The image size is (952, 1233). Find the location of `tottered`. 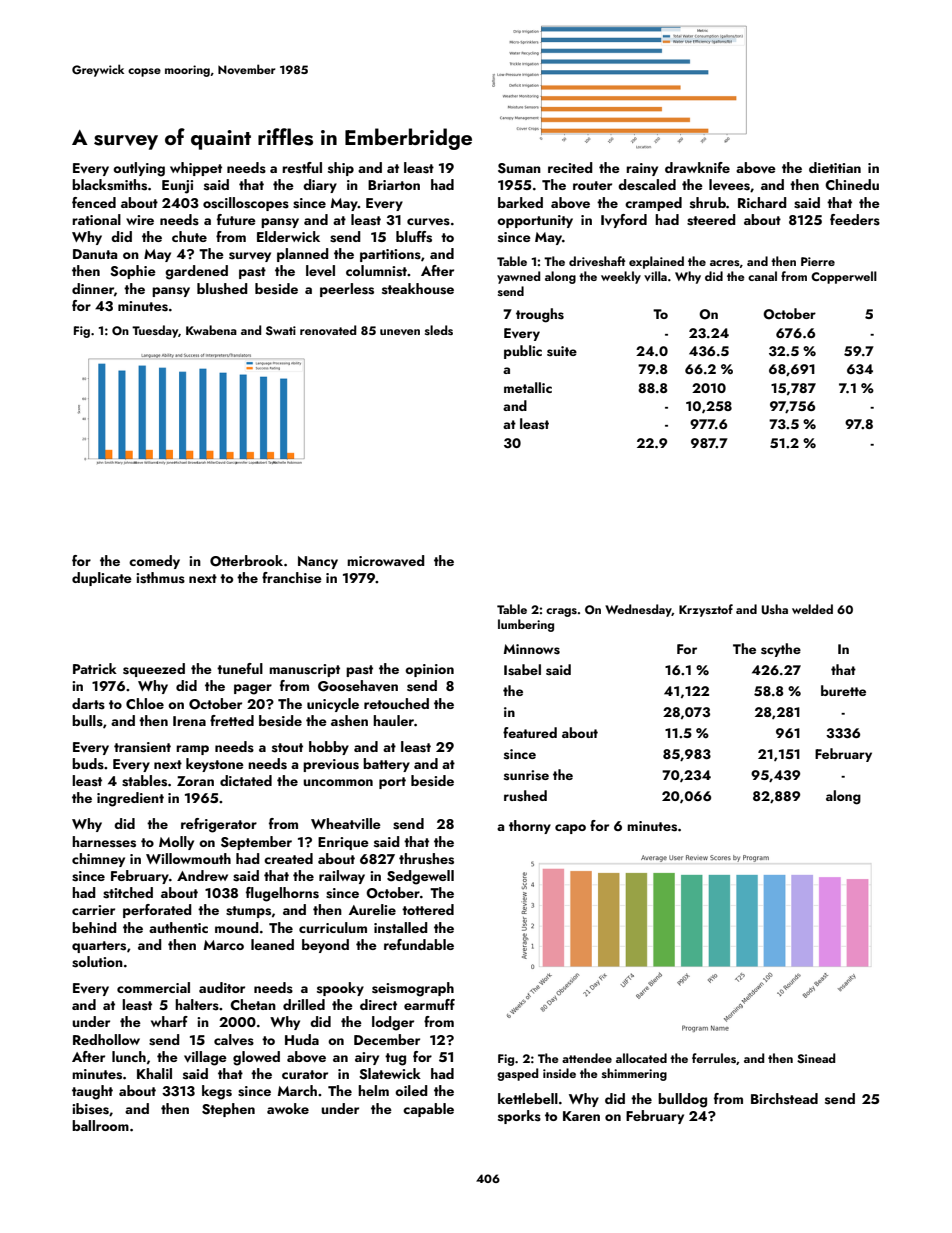

tottered is located at coordinates (428, 909).
